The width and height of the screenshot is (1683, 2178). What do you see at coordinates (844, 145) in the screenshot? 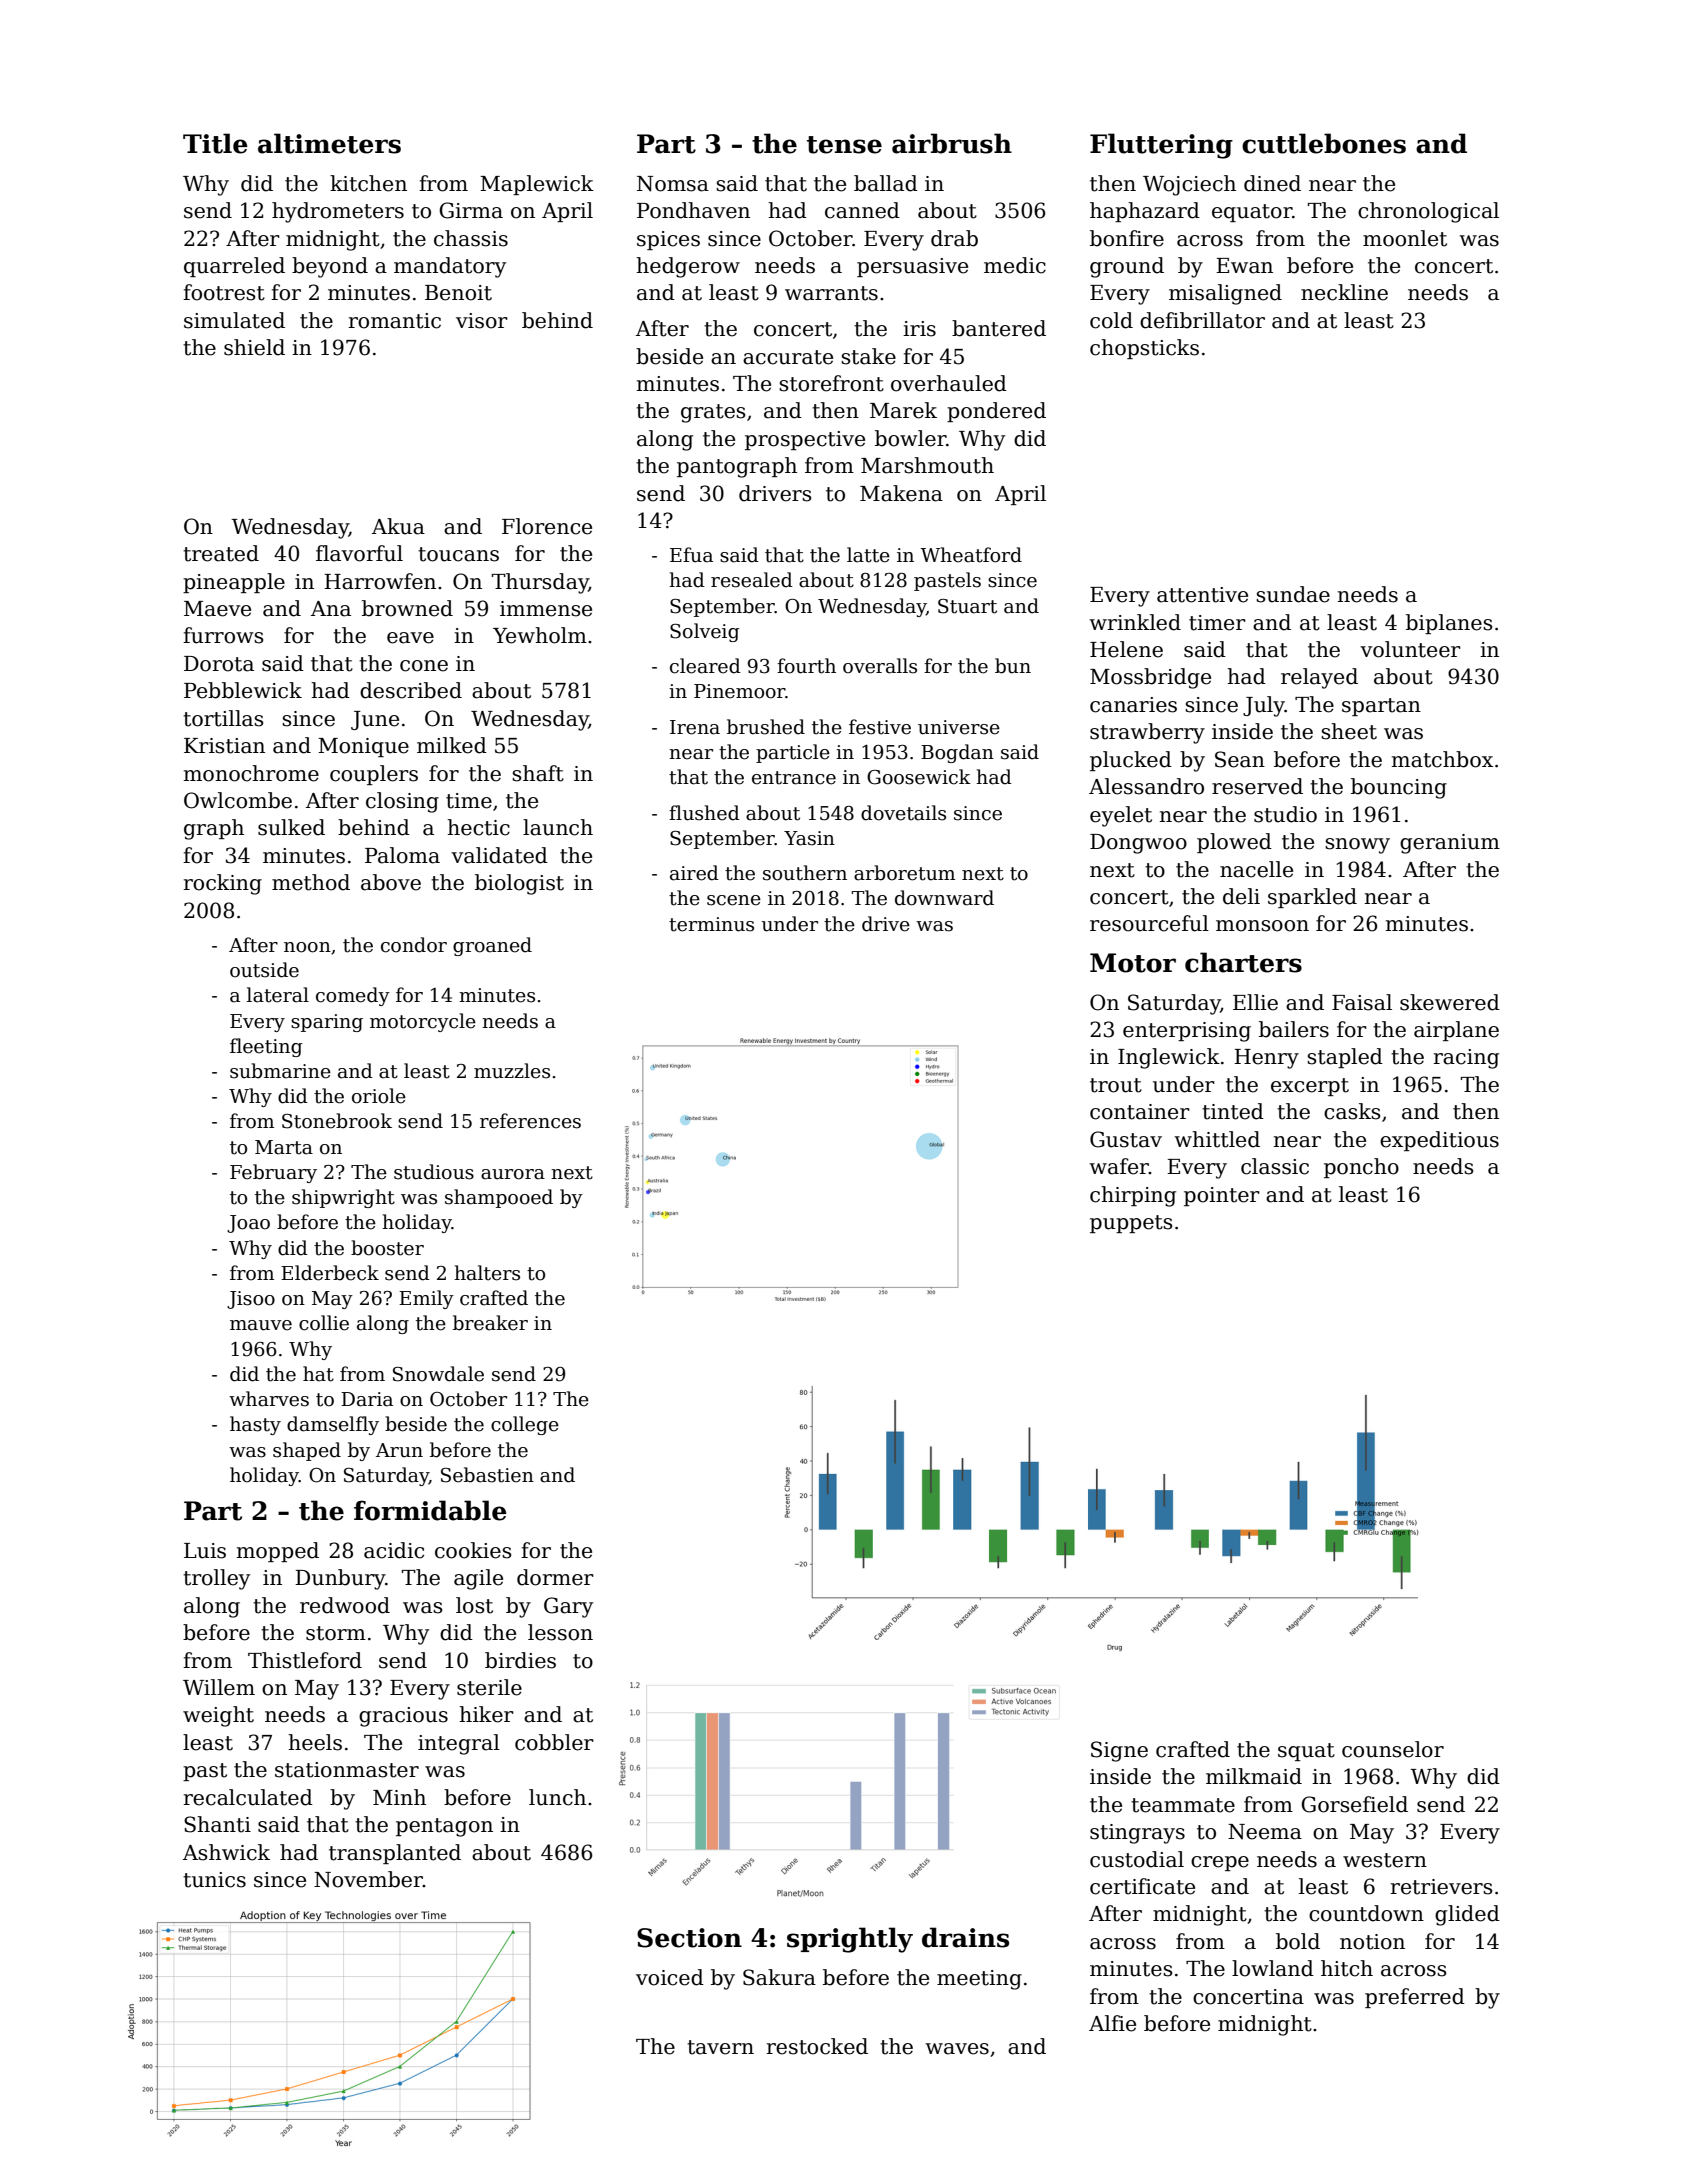
I see `tense` at bounding box center [844, 145].
